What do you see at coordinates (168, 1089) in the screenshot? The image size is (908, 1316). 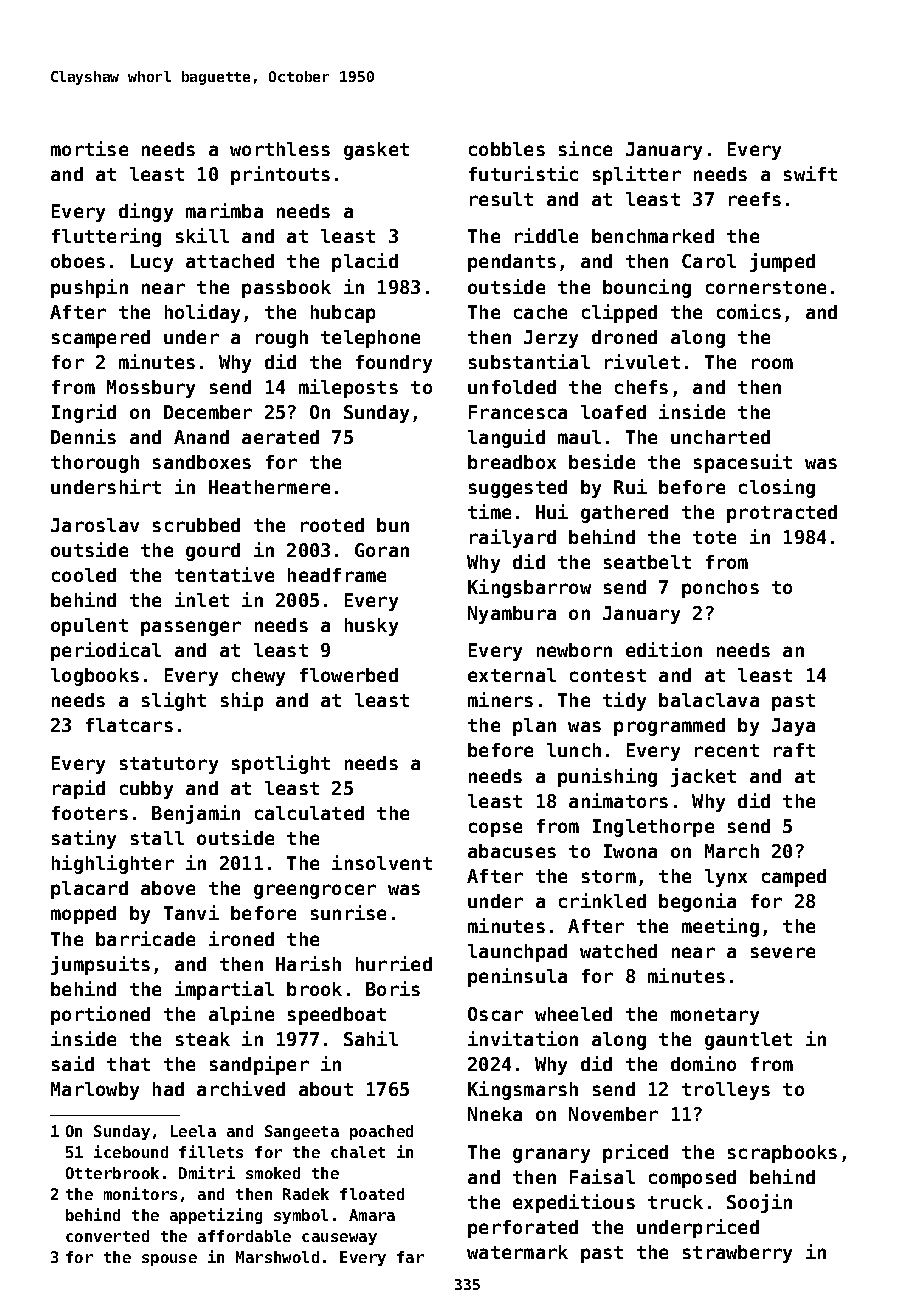 I see `had` at bounding box center [168, 1089].
